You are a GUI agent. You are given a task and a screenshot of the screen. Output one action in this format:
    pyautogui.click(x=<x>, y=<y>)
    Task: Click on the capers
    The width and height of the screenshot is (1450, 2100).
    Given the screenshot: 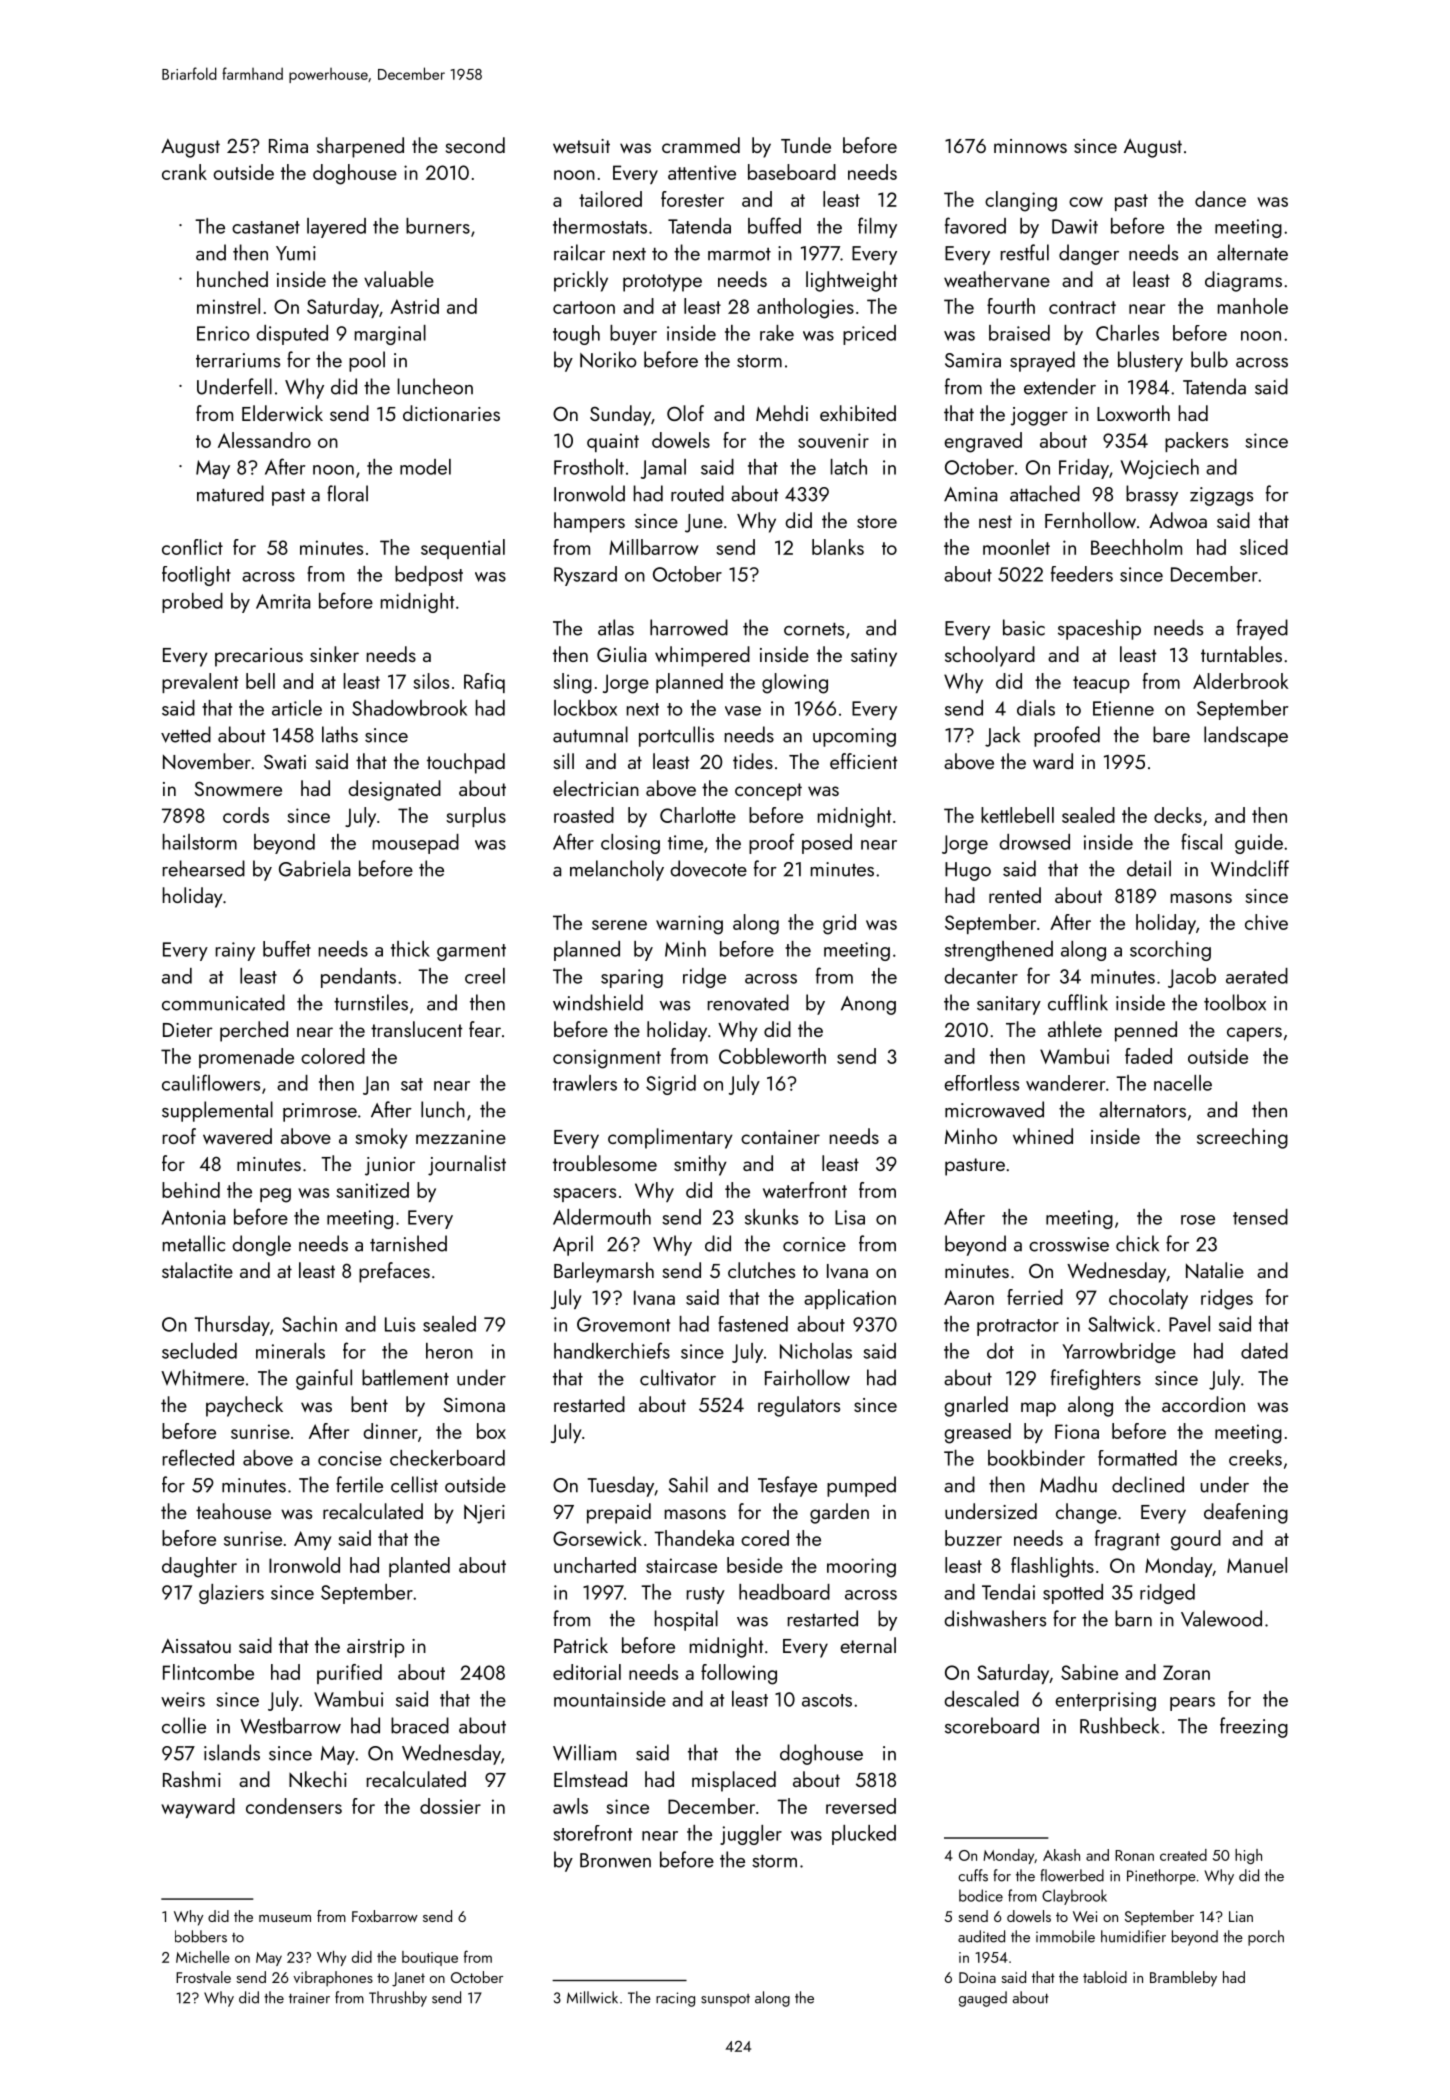 What is the action you would take?
    pyautogui.click(x=1254, y=1034)
